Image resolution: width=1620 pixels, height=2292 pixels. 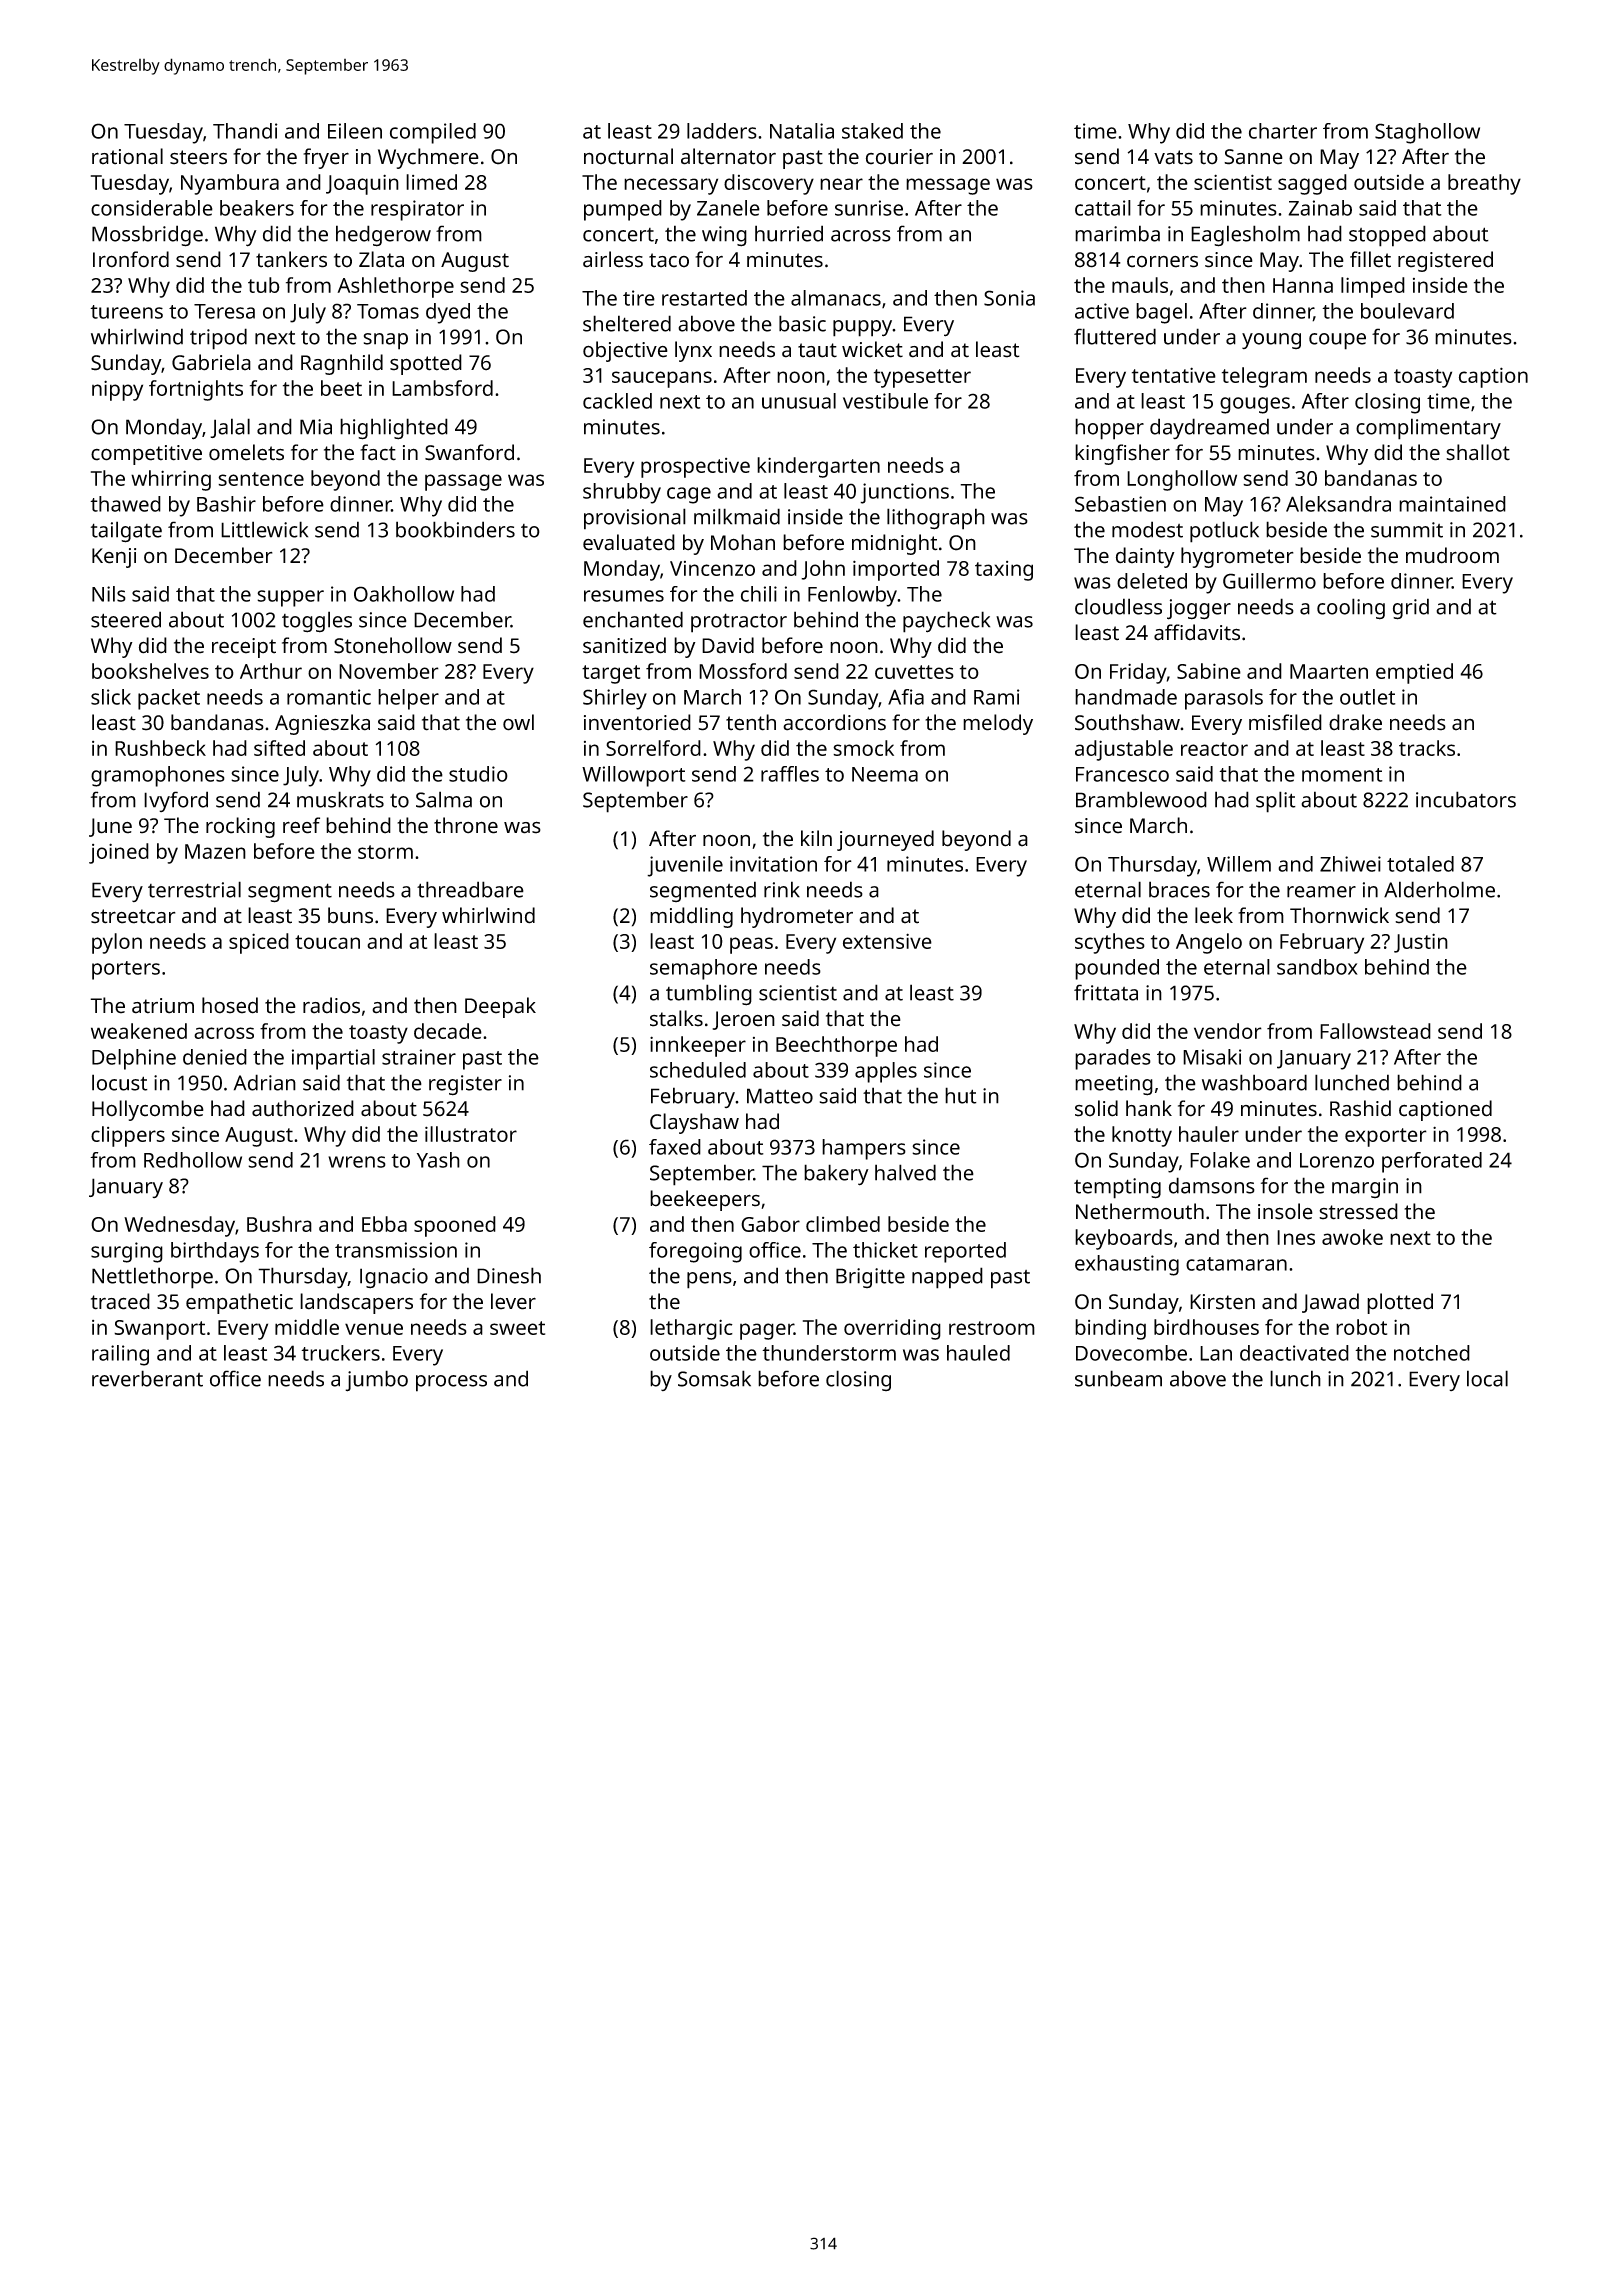 I want to click on scythes, so click(x=1110, y=943).
